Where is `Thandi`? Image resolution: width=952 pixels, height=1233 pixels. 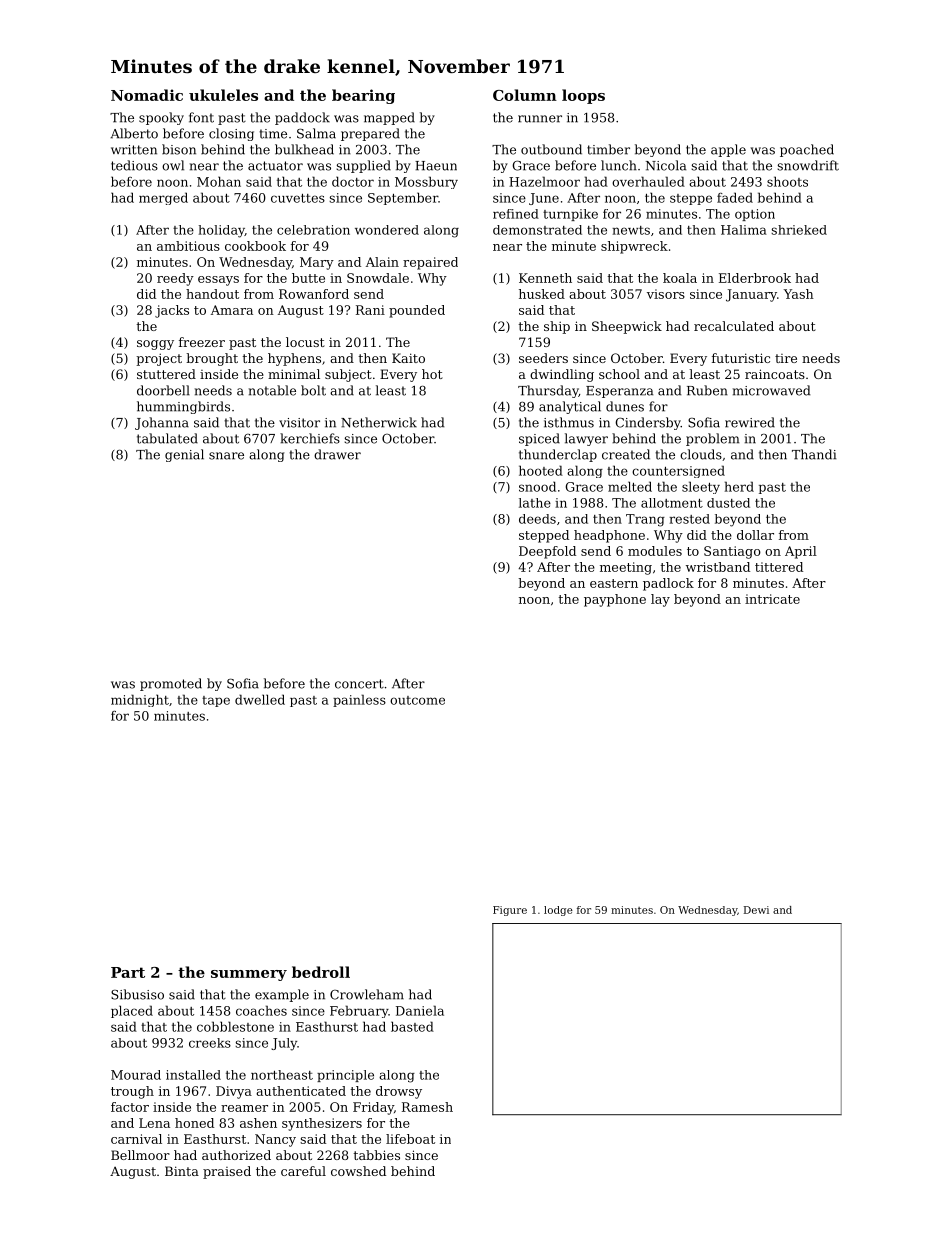 Thandi is located at coordinates (814, 454).
